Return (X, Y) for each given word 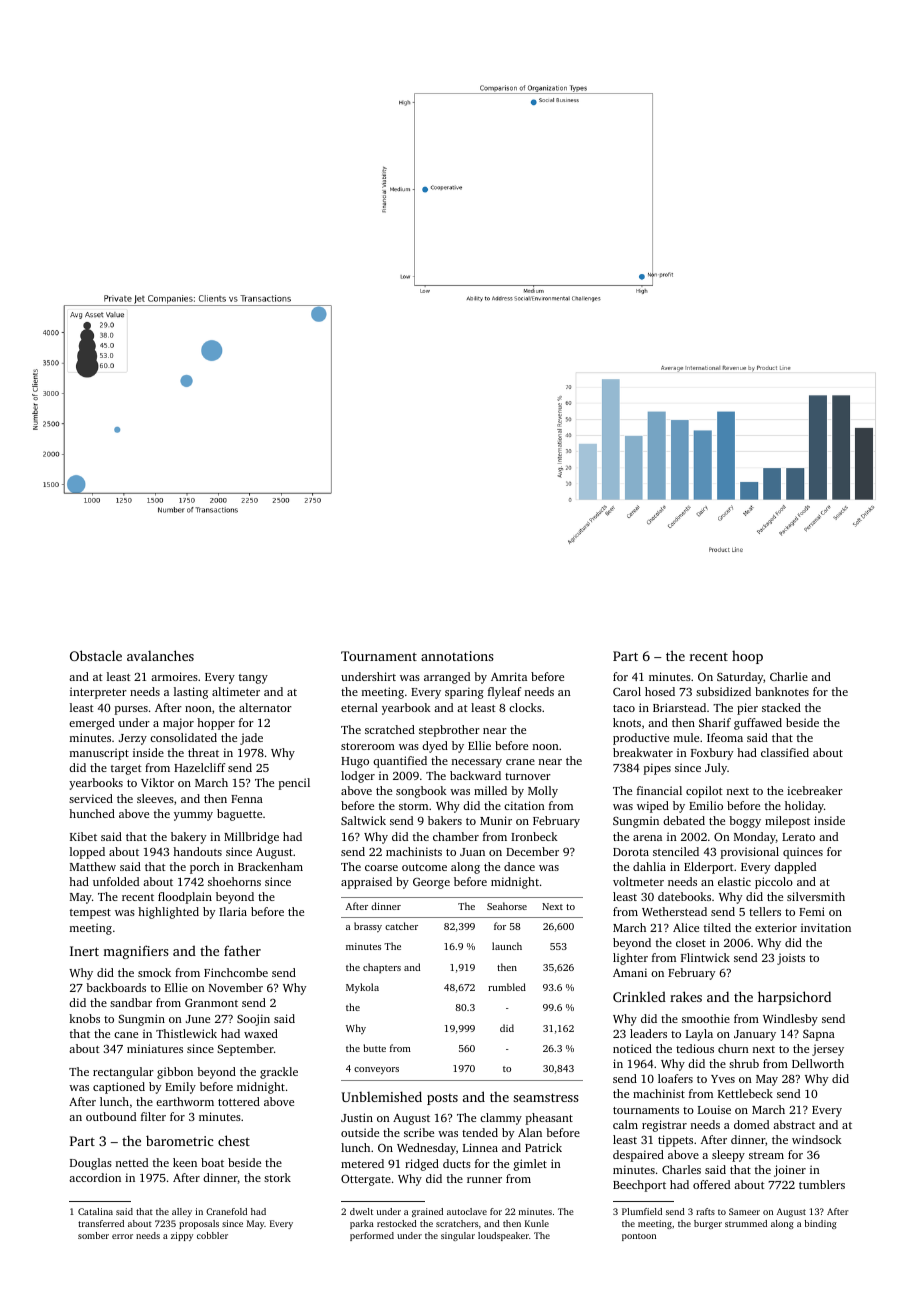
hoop (747, 657)
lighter (630, 959)
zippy (182, 1236)
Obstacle (96, 655)
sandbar (131, 1002)
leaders (648, 1033)
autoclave (467, 1211)
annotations (457, 656)
